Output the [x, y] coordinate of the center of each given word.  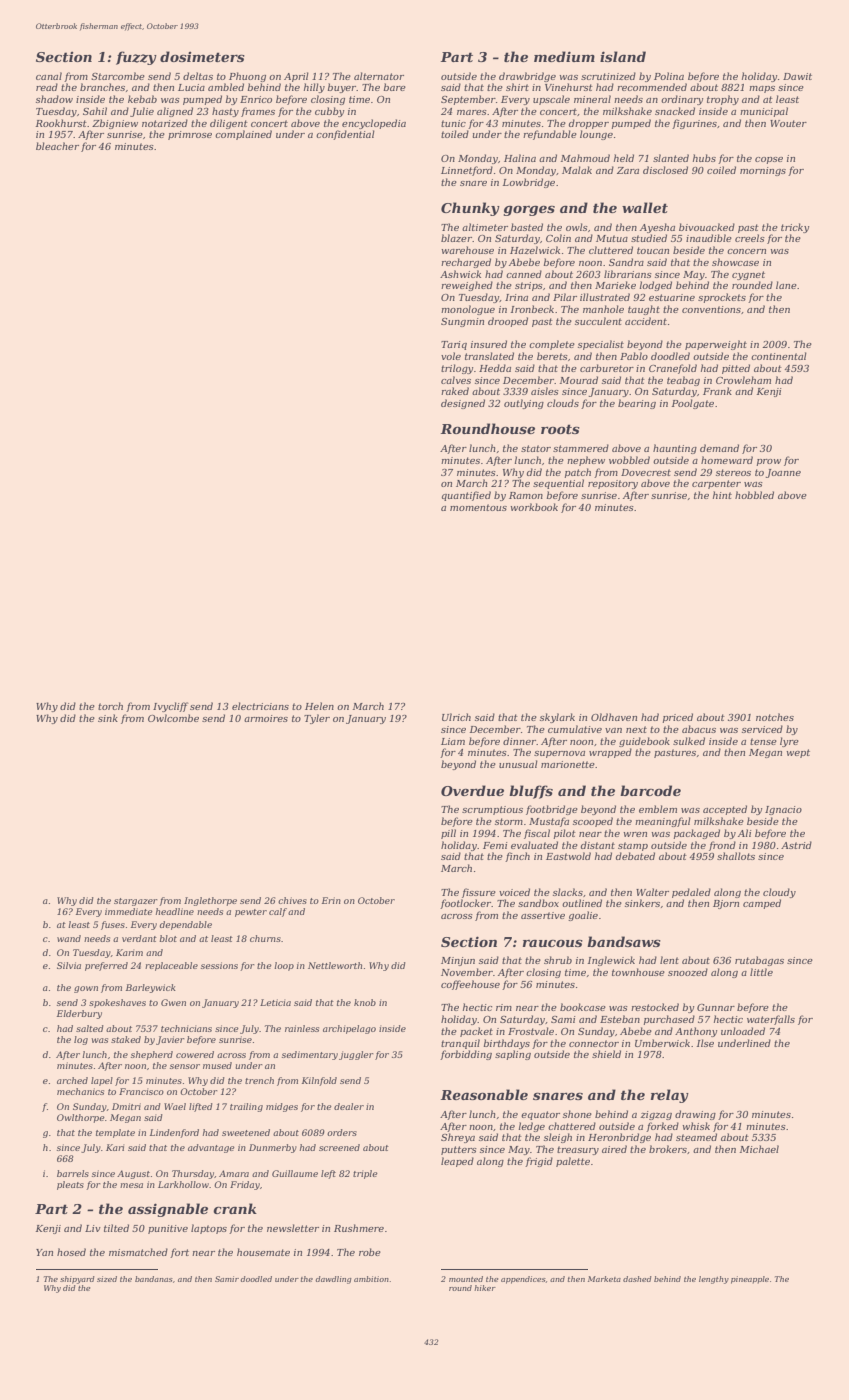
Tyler [317, 719]
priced [677, 718]
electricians [260, 706]
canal [49, 76]
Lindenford [174, 1133]
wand [69, 938]
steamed [696, 1137]
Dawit [797, 76]
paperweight [716, 345]
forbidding [466, 1055]
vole [451, 356]
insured [489, 344]
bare [394, 87]
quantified [466, 496]
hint [722, 495]
